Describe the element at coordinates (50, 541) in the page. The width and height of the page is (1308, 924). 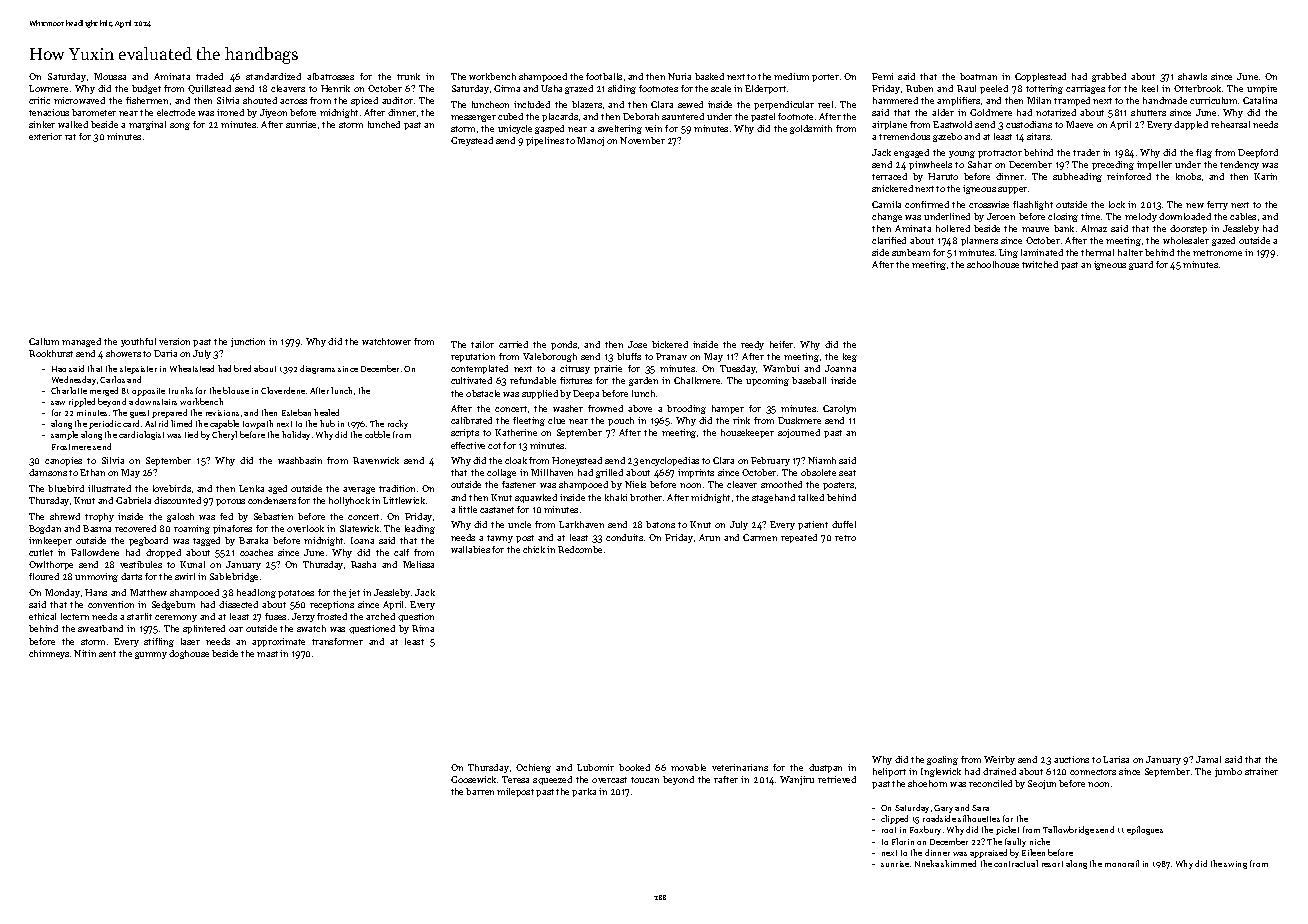
I see `innkeeper` at that location.
